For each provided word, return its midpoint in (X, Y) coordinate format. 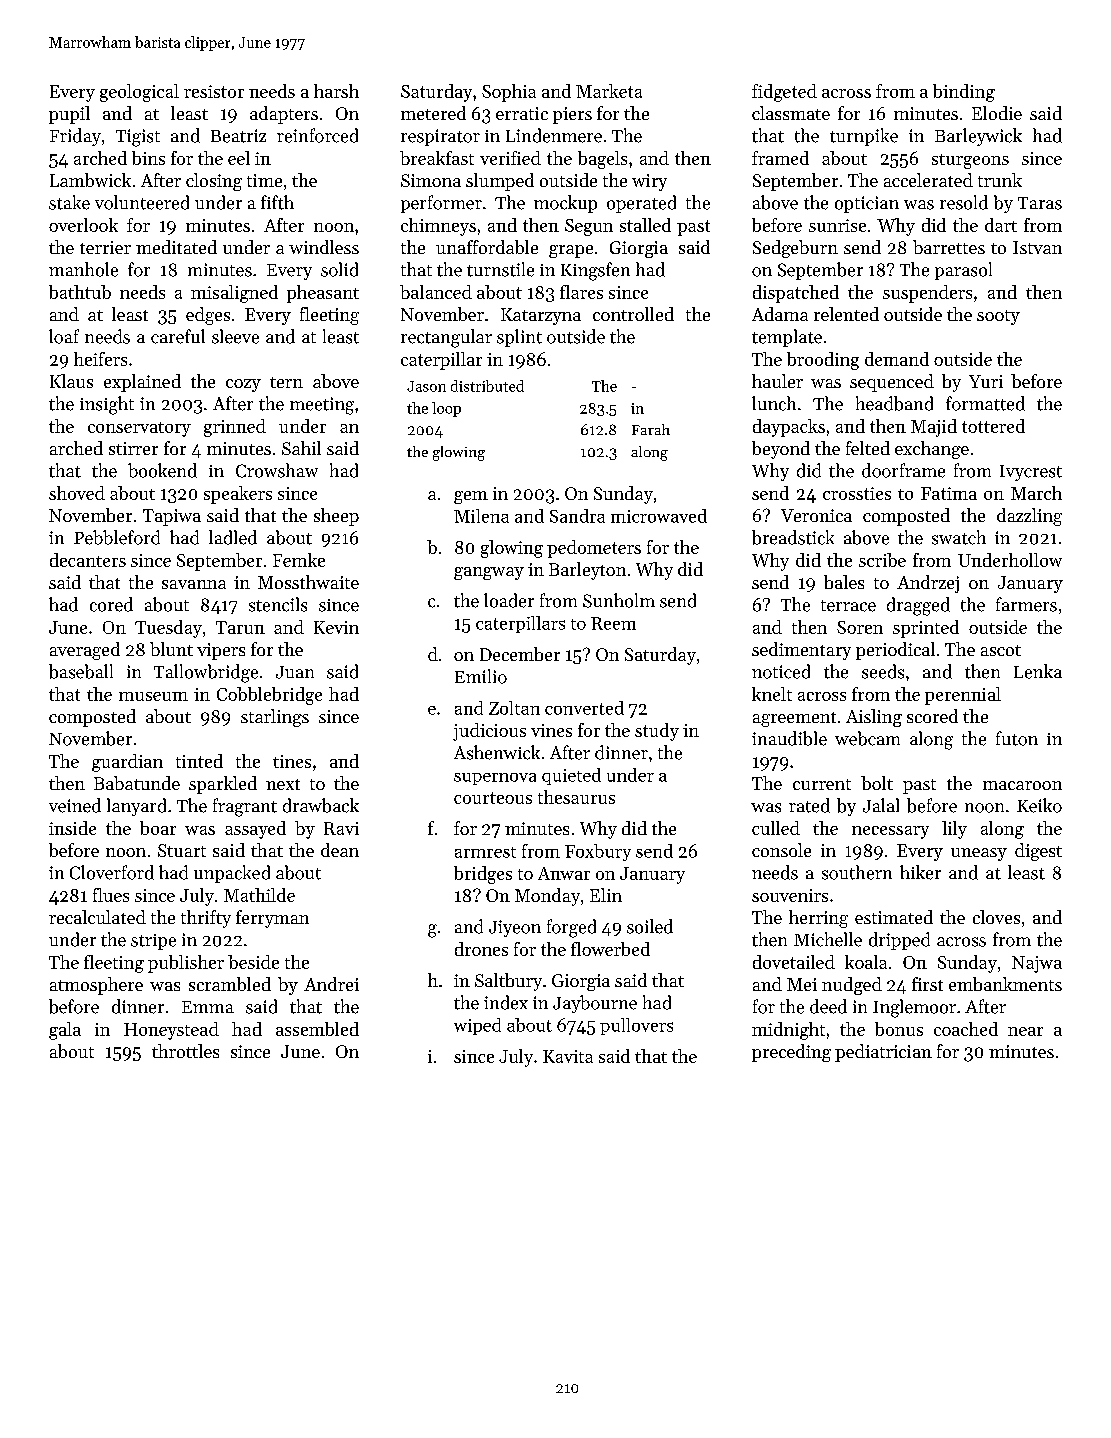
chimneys (438, 227)
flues (111, 895)
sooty (998, 317)
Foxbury (598, 852)
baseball (81, 671)
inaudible (789, 738)
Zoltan (514, 708)
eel (239, 158)
